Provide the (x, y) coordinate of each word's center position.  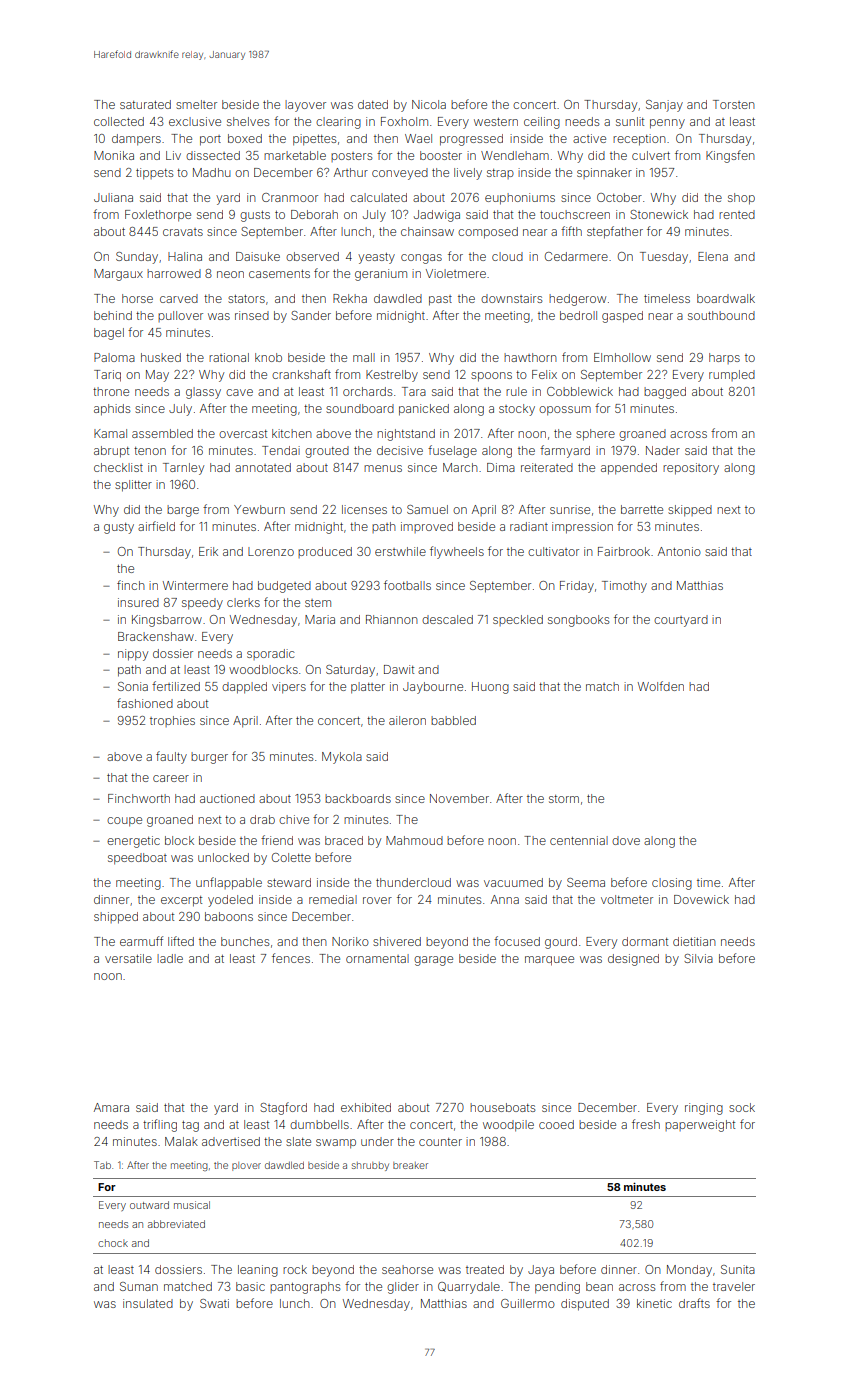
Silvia (698, 958)
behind (113, 315)
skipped (690, 511)
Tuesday (664, 258)
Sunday (137, 258)
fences (291, 958)
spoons (491, 377)
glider (403, 1288)
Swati (214, 1303)
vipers (289, 688)
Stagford (283, 1108)
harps (724, 358)
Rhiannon (392, 619)
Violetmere (456, 273)
